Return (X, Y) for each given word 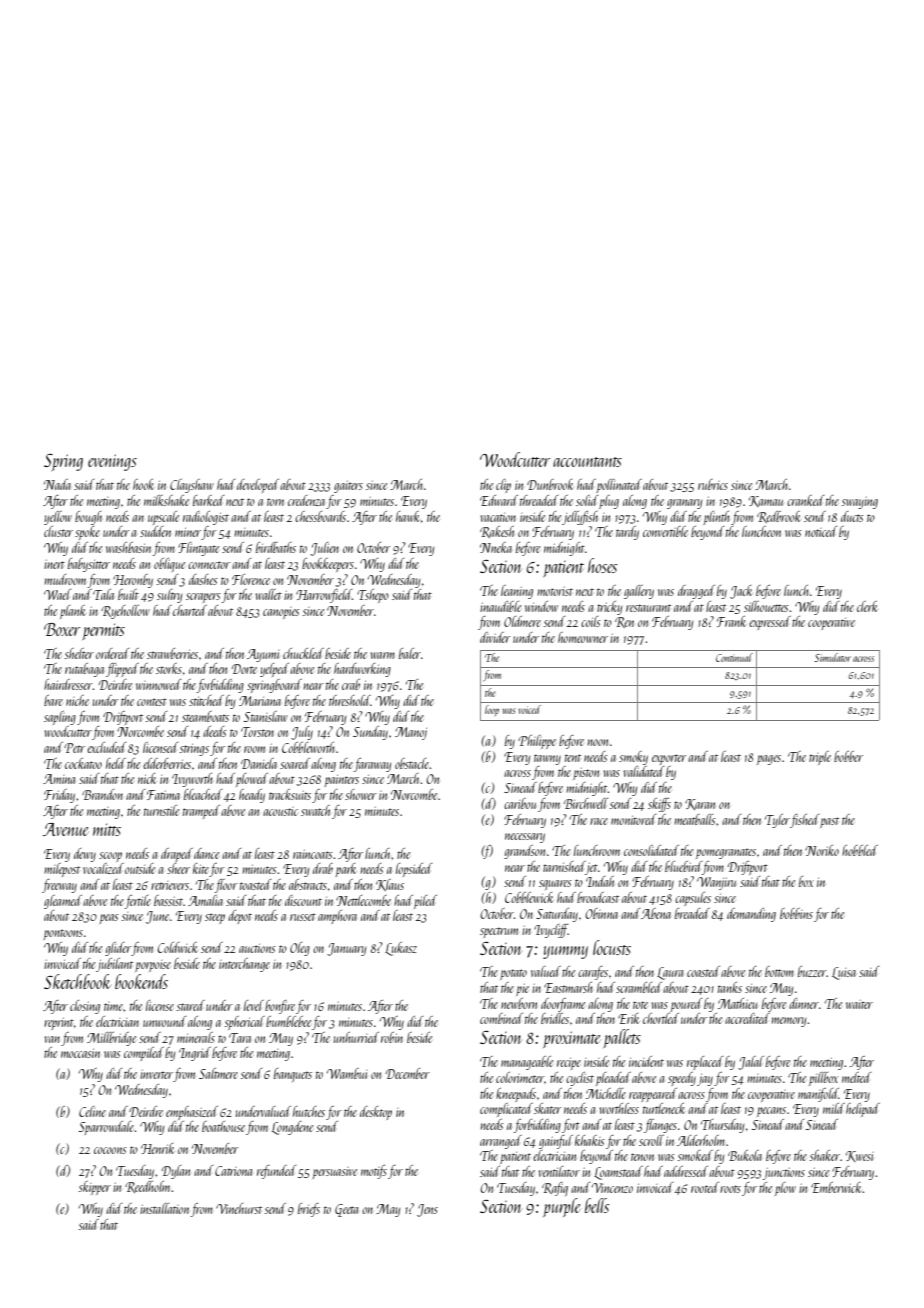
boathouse (223, 1126)
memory (788, 1022)
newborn (519, 1003)
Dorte (244, 669)
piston (586, 773)
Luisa (844, 973)
